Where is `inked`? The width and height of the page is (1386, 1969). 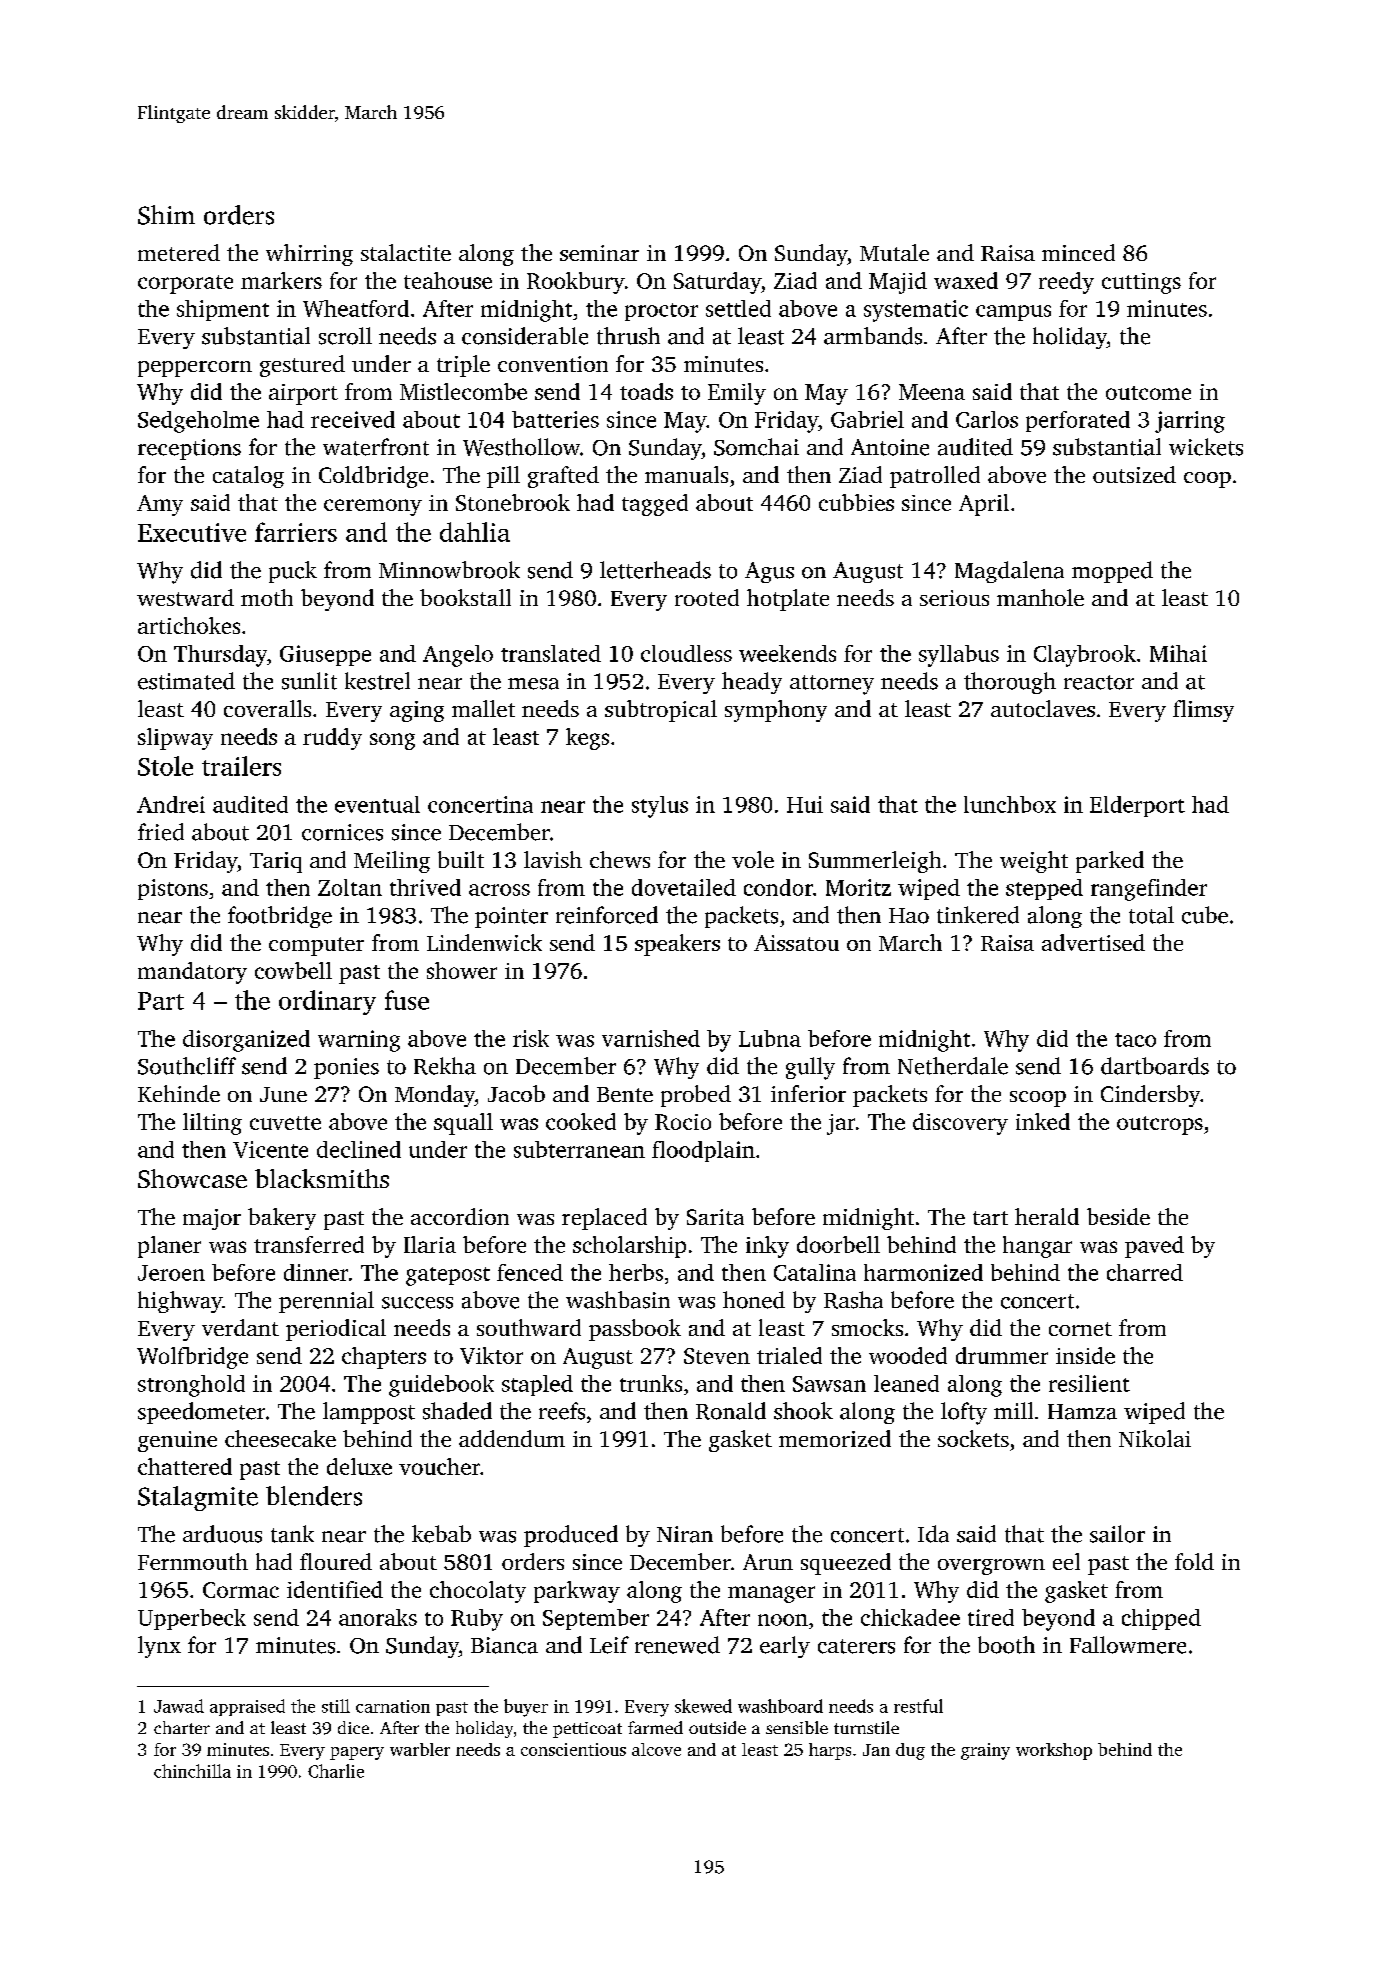
inked is located at coordinates (1043, 1121).
